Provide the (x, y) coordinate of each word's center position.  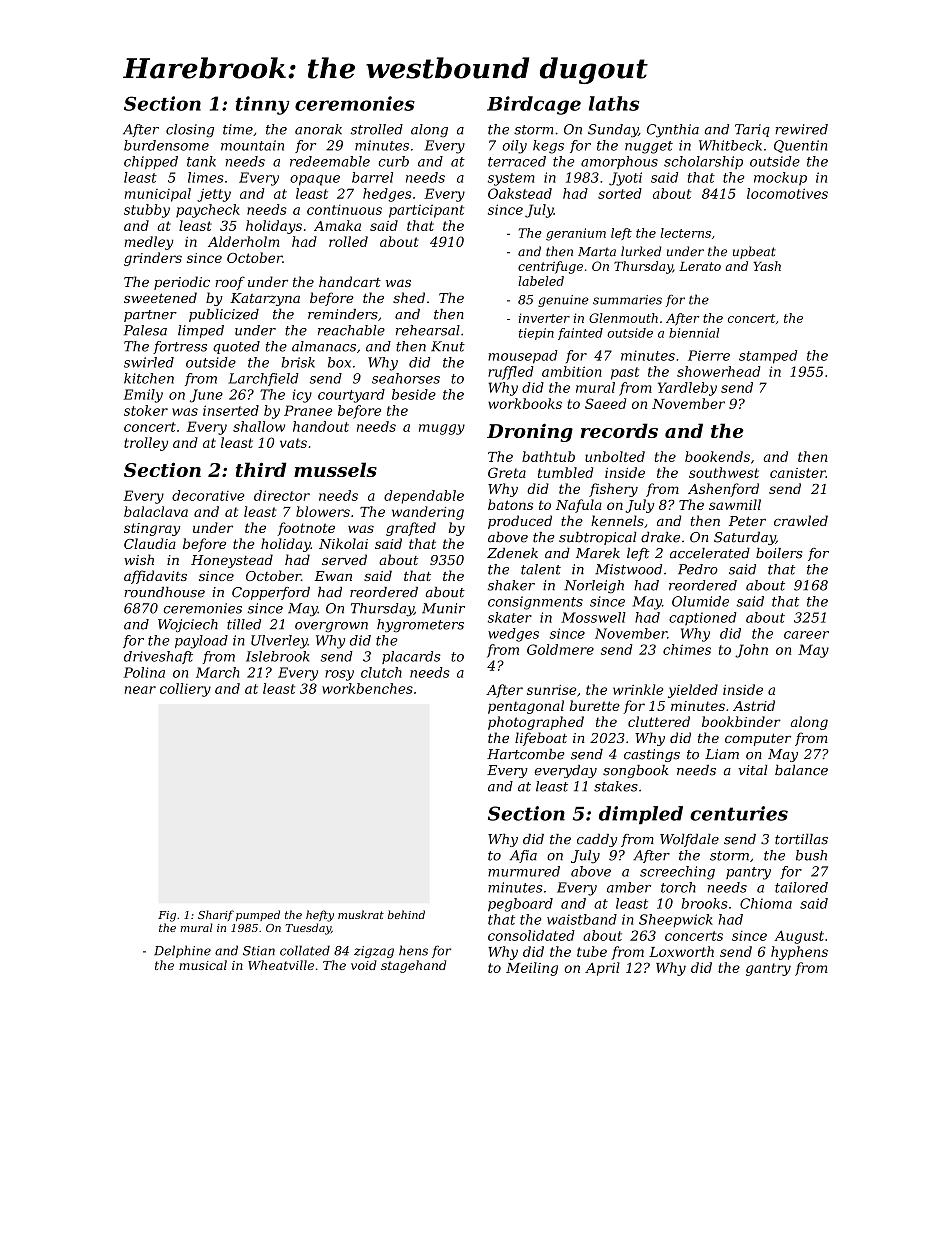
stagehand (413, 966)
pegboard (520, 905)
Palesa (145, 330)
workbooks (525, 403)
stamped (768, 357)
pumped (258, 916)
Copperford (271, 593)
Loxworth (681, 951)
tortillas (801, 839)
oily (514, 147)
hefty (320, 916)
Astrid (754, 705)
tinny (263, 105)
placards (411, 657)
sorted (620, 193)
